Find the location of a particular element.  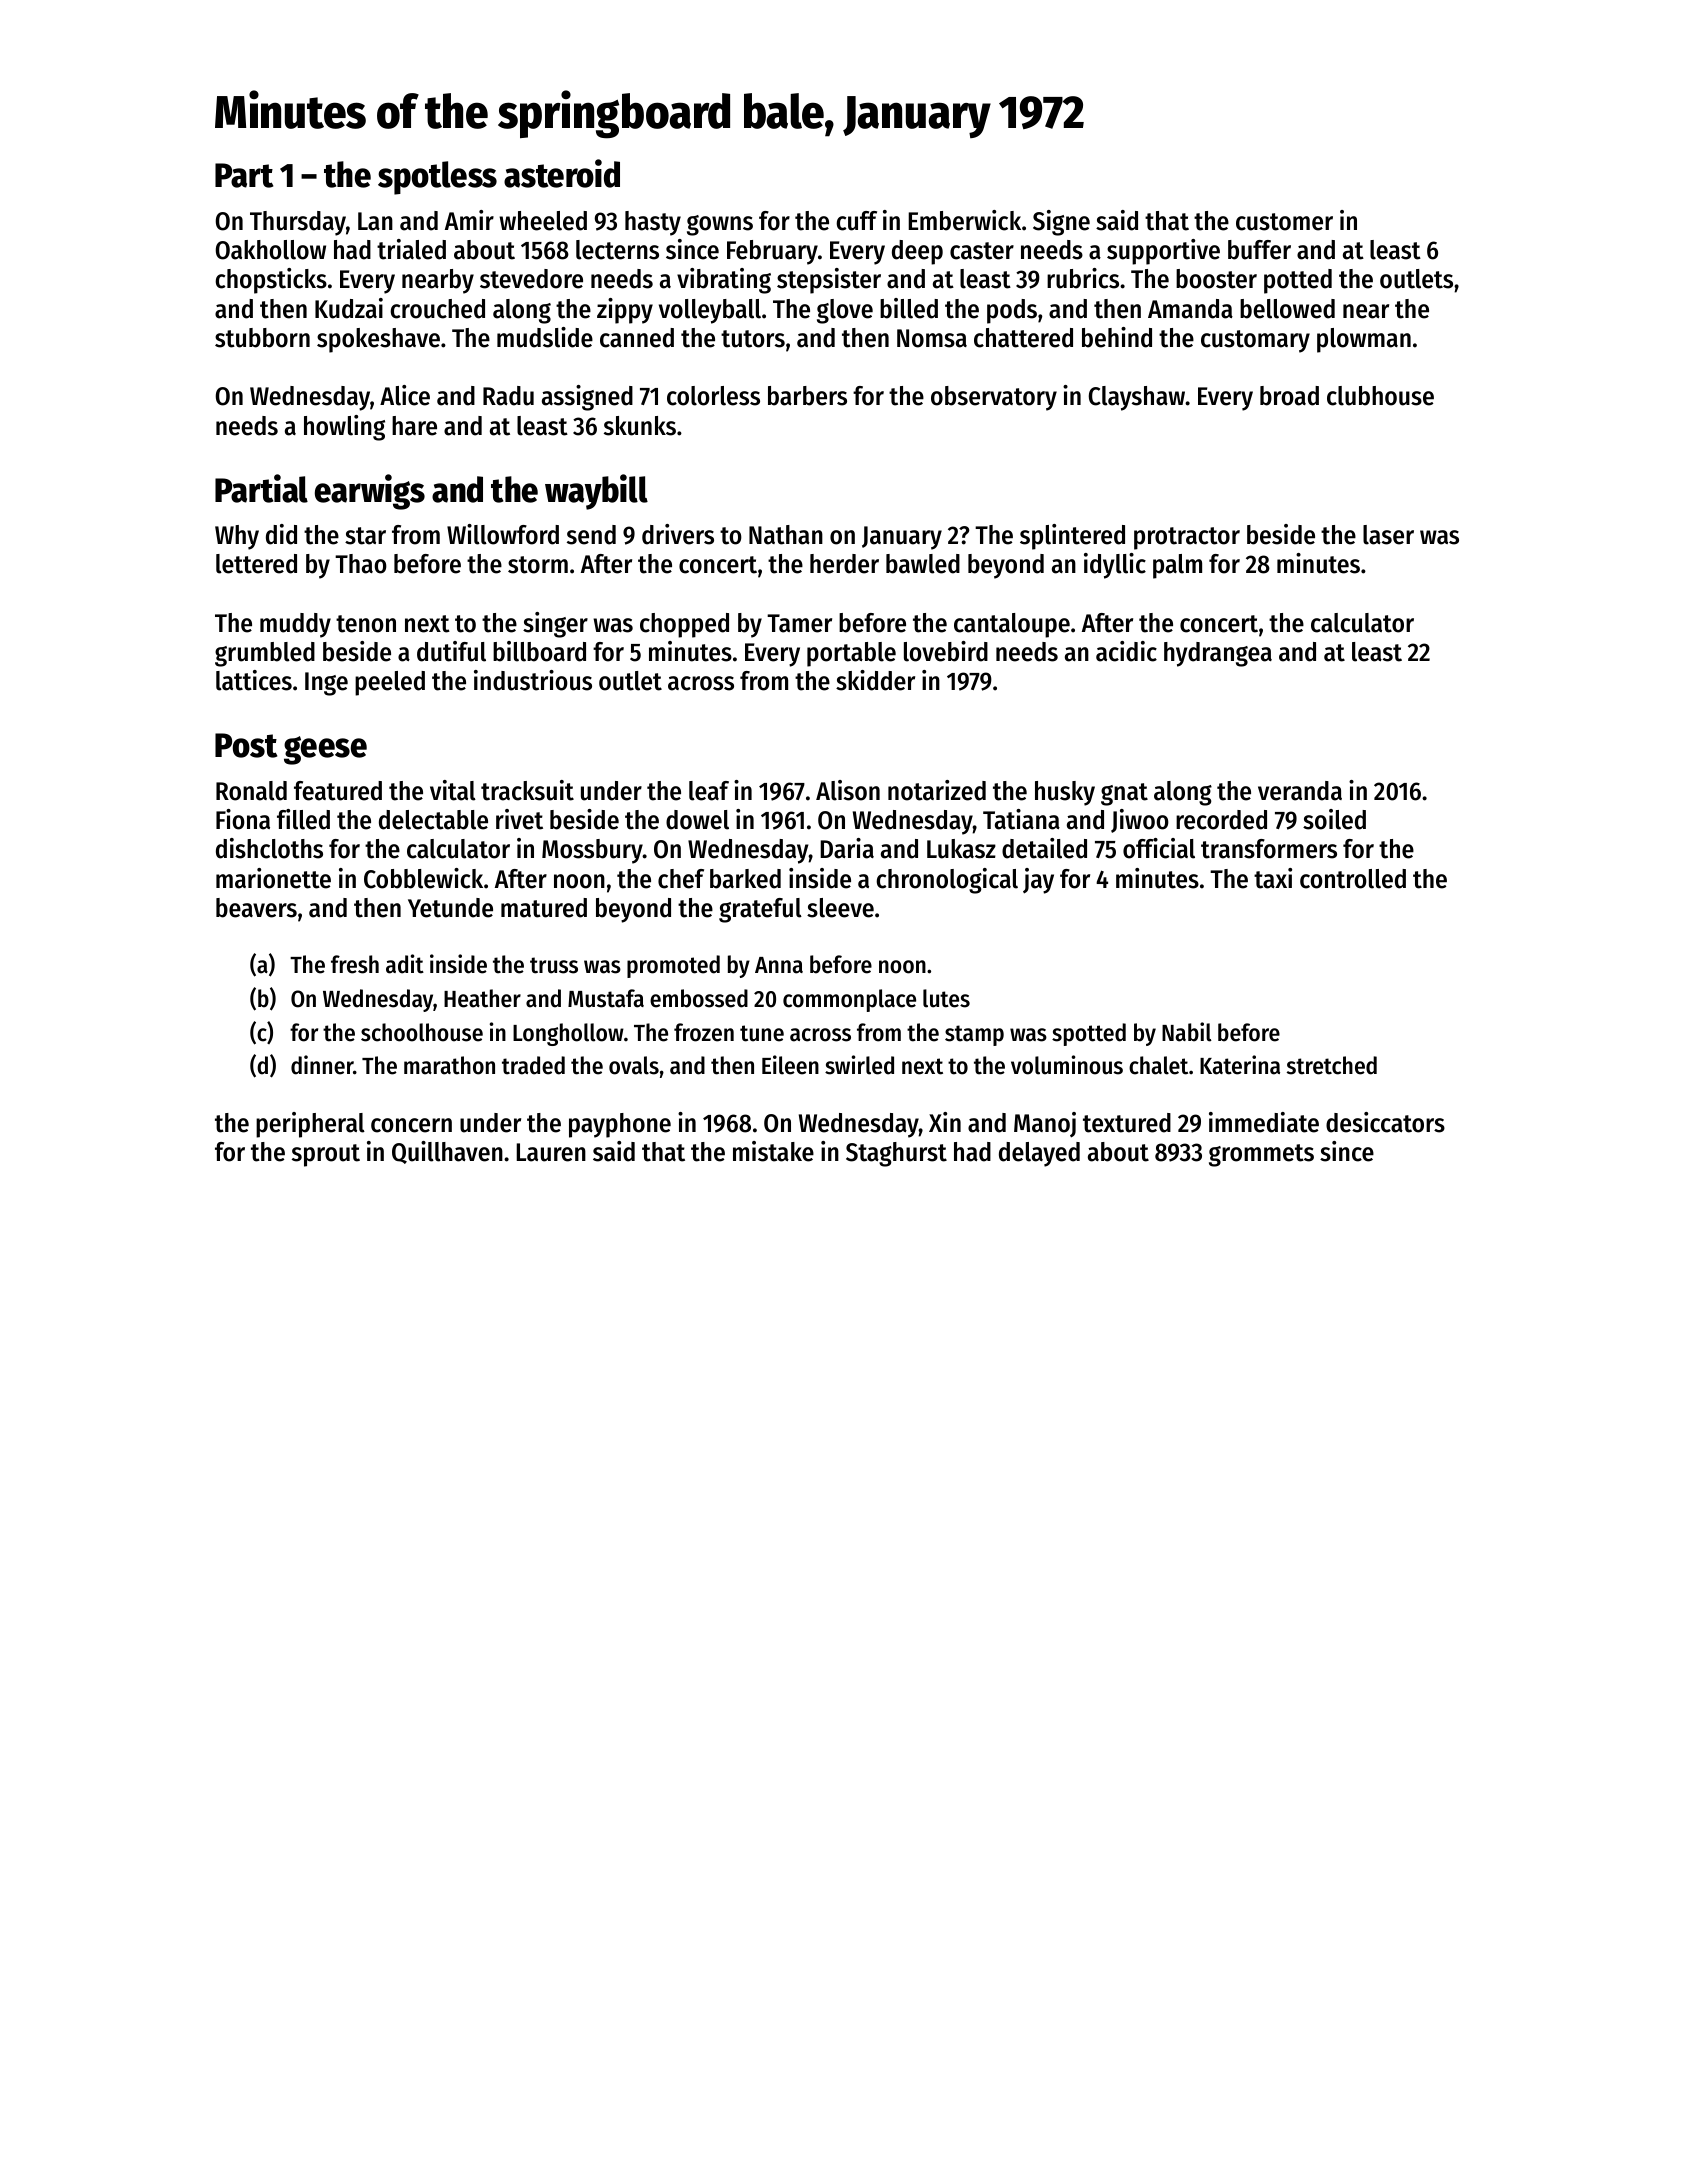

dutiful is located at coordinates (451, 651).
